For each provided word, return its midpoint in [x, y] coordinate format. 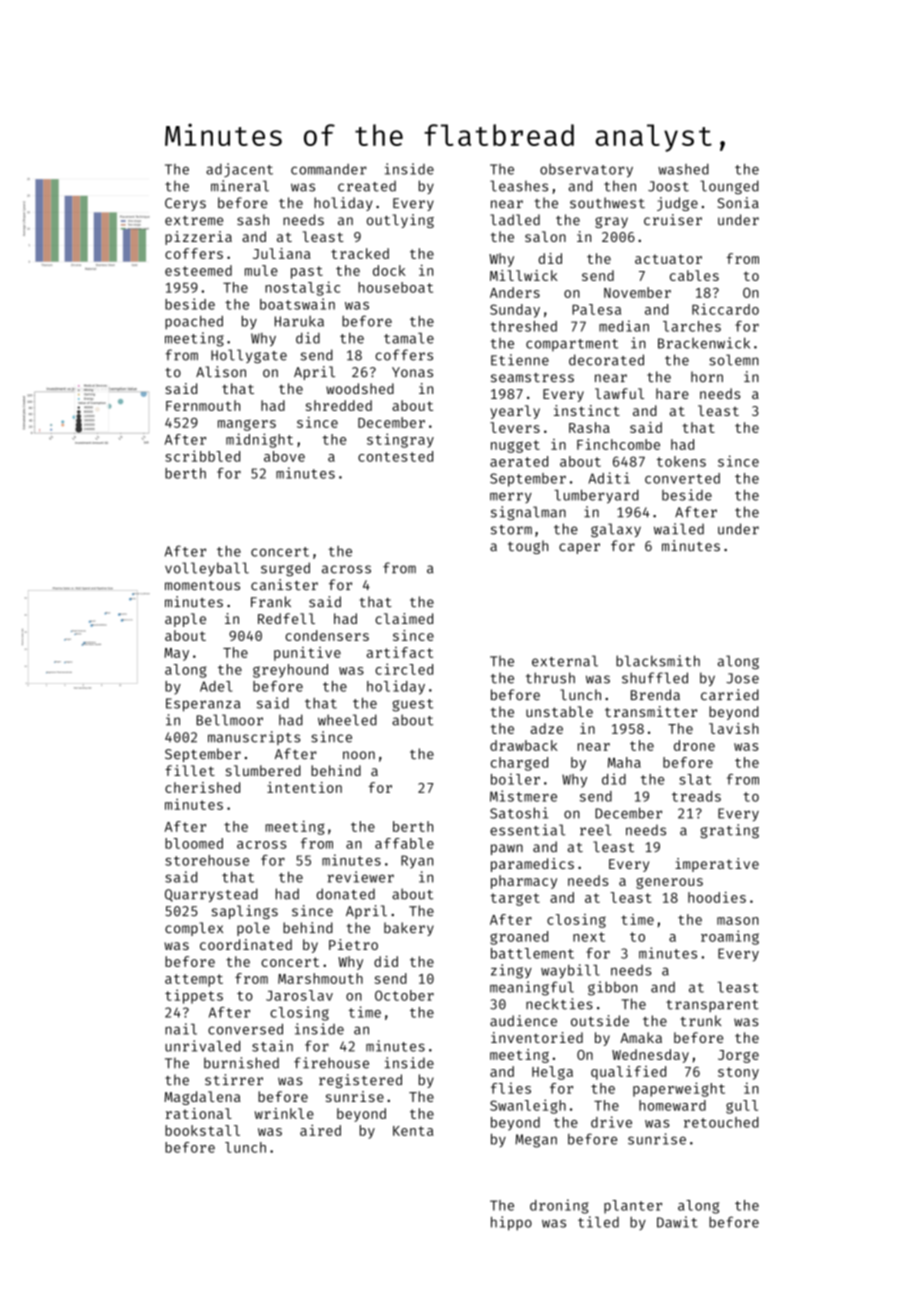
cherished [202, 787]
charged [519, 764]
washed [683, 169]
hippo [511, 1223]
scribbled [202, 456]
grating [729, 831]
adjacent [239, 170]
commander [329, 169]
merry [511, 497]
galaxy [616, 530]
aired [320, 1130]
